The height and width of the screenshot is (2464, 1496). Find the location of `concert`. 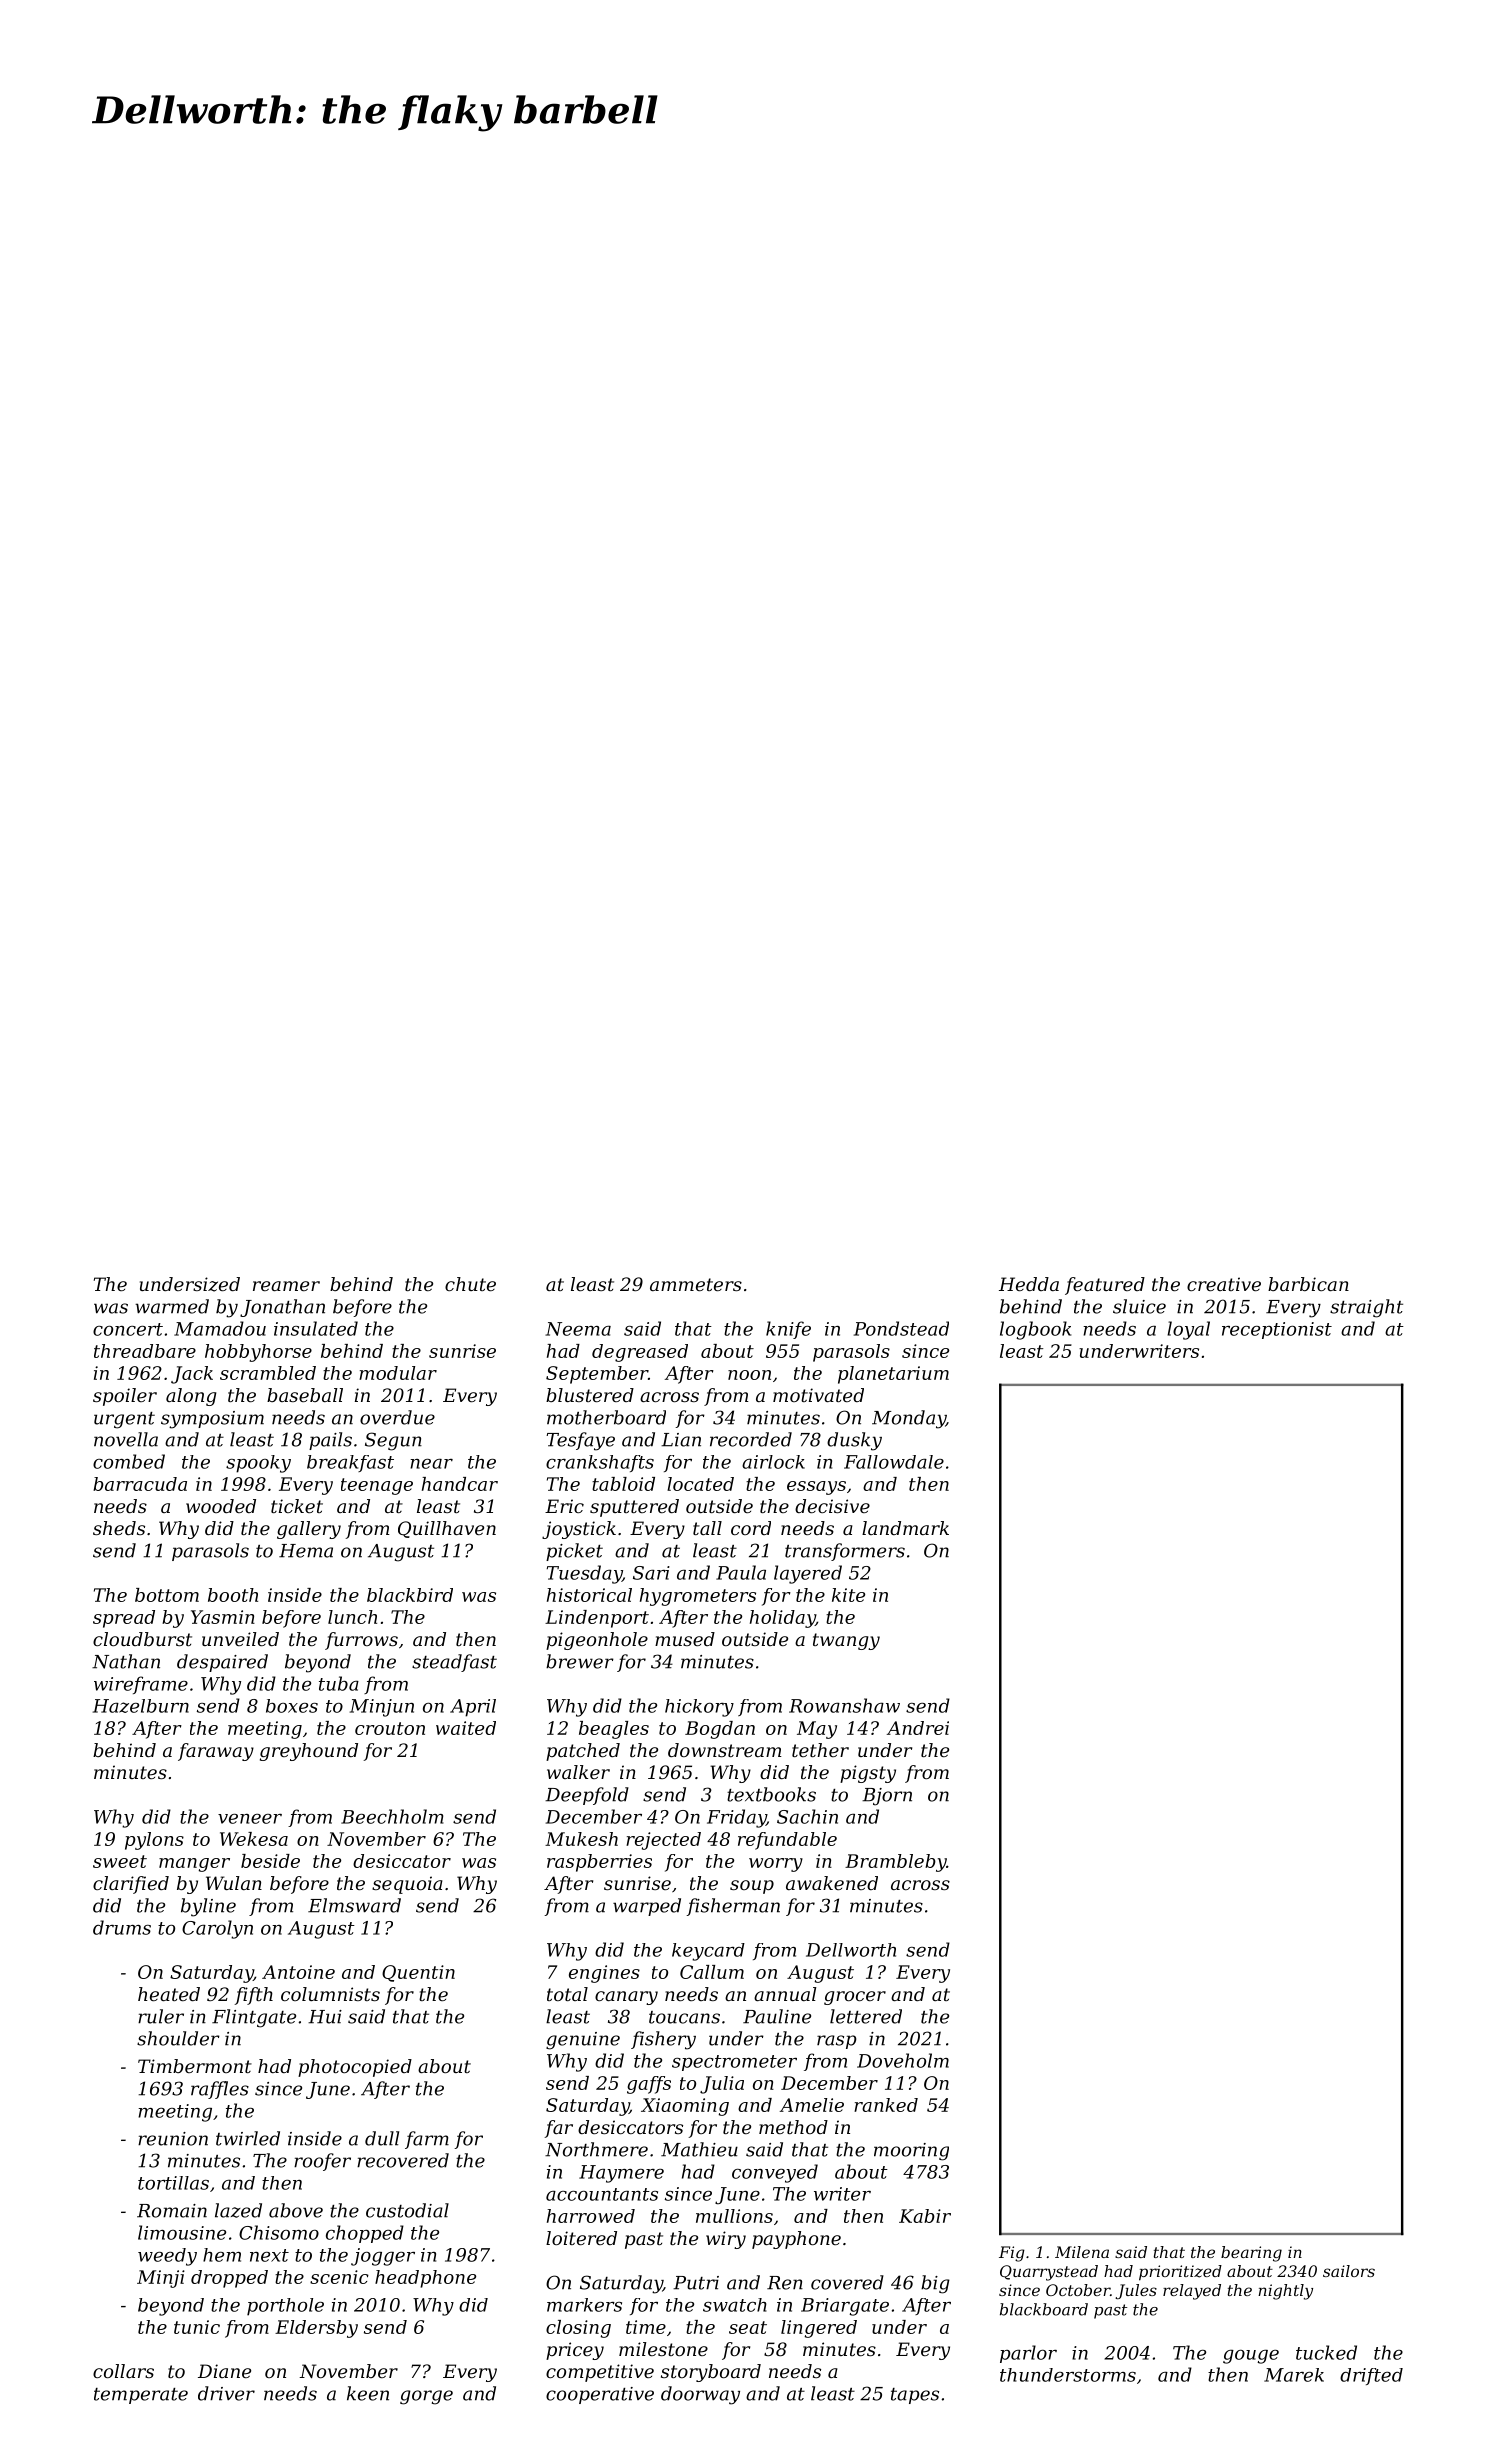

concert is located at coordinates (128, 1329).
